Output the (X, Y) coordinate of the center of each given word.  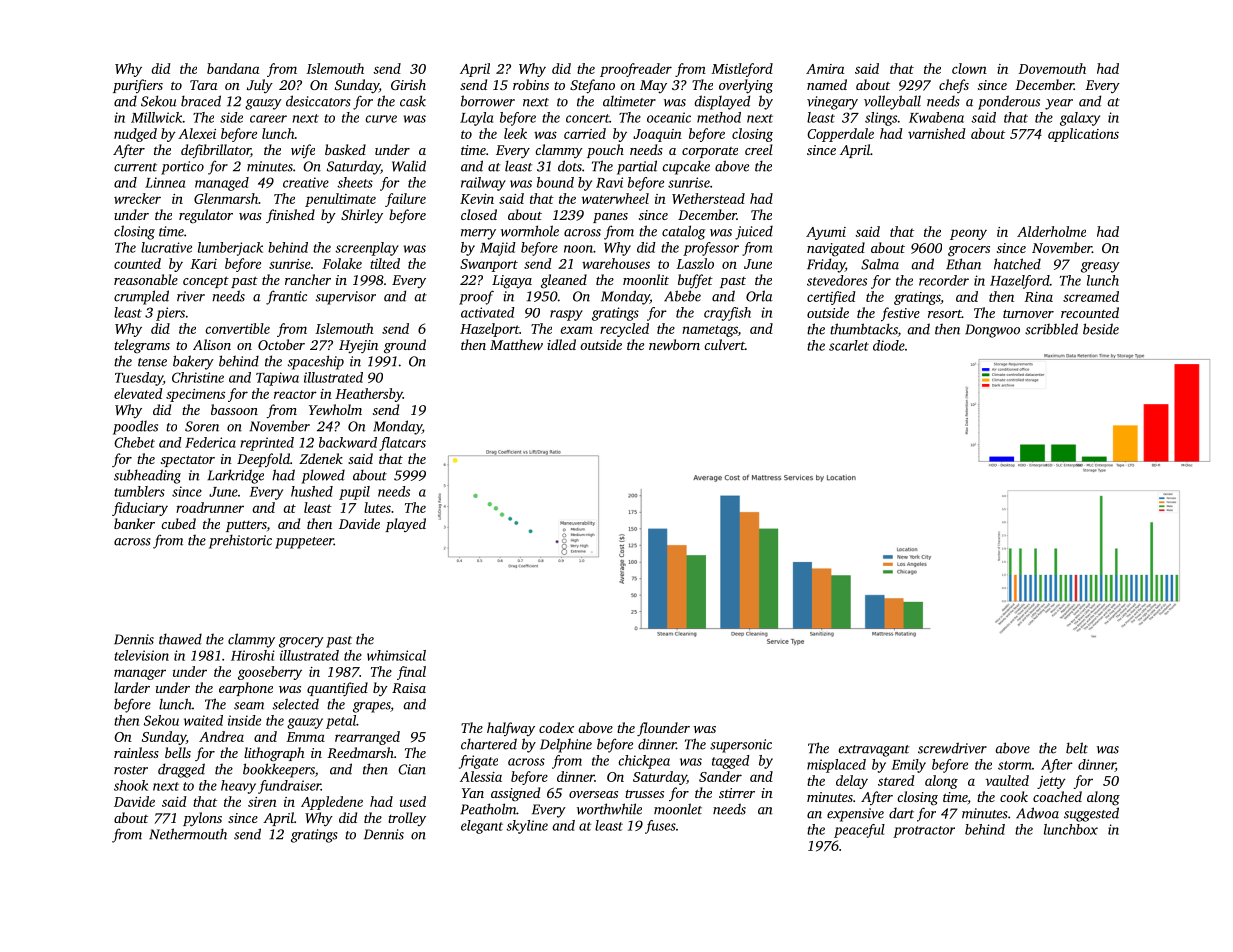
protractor (924, 832)
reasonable (146, 279)
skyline (527, 827)
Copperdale (840, 135)
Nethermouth (188, 834)
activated (488, 312)
